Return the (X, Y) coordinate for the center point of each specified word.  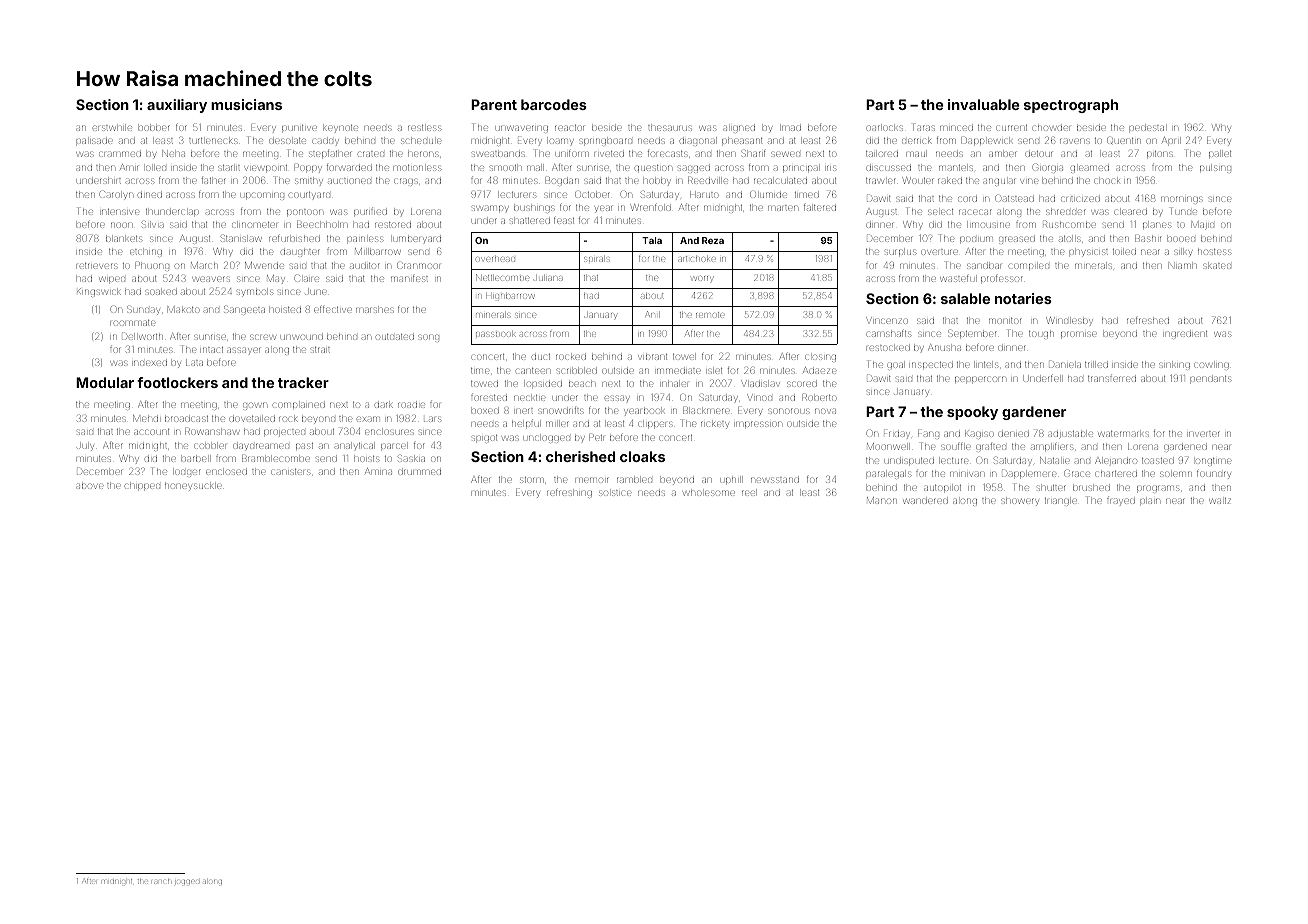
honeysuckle (193, 487)
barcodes (554, 104)
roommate (132, 323)
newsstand (775, 480)
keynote (340, 129)
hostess (1214, 252)
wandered (926, 501)
